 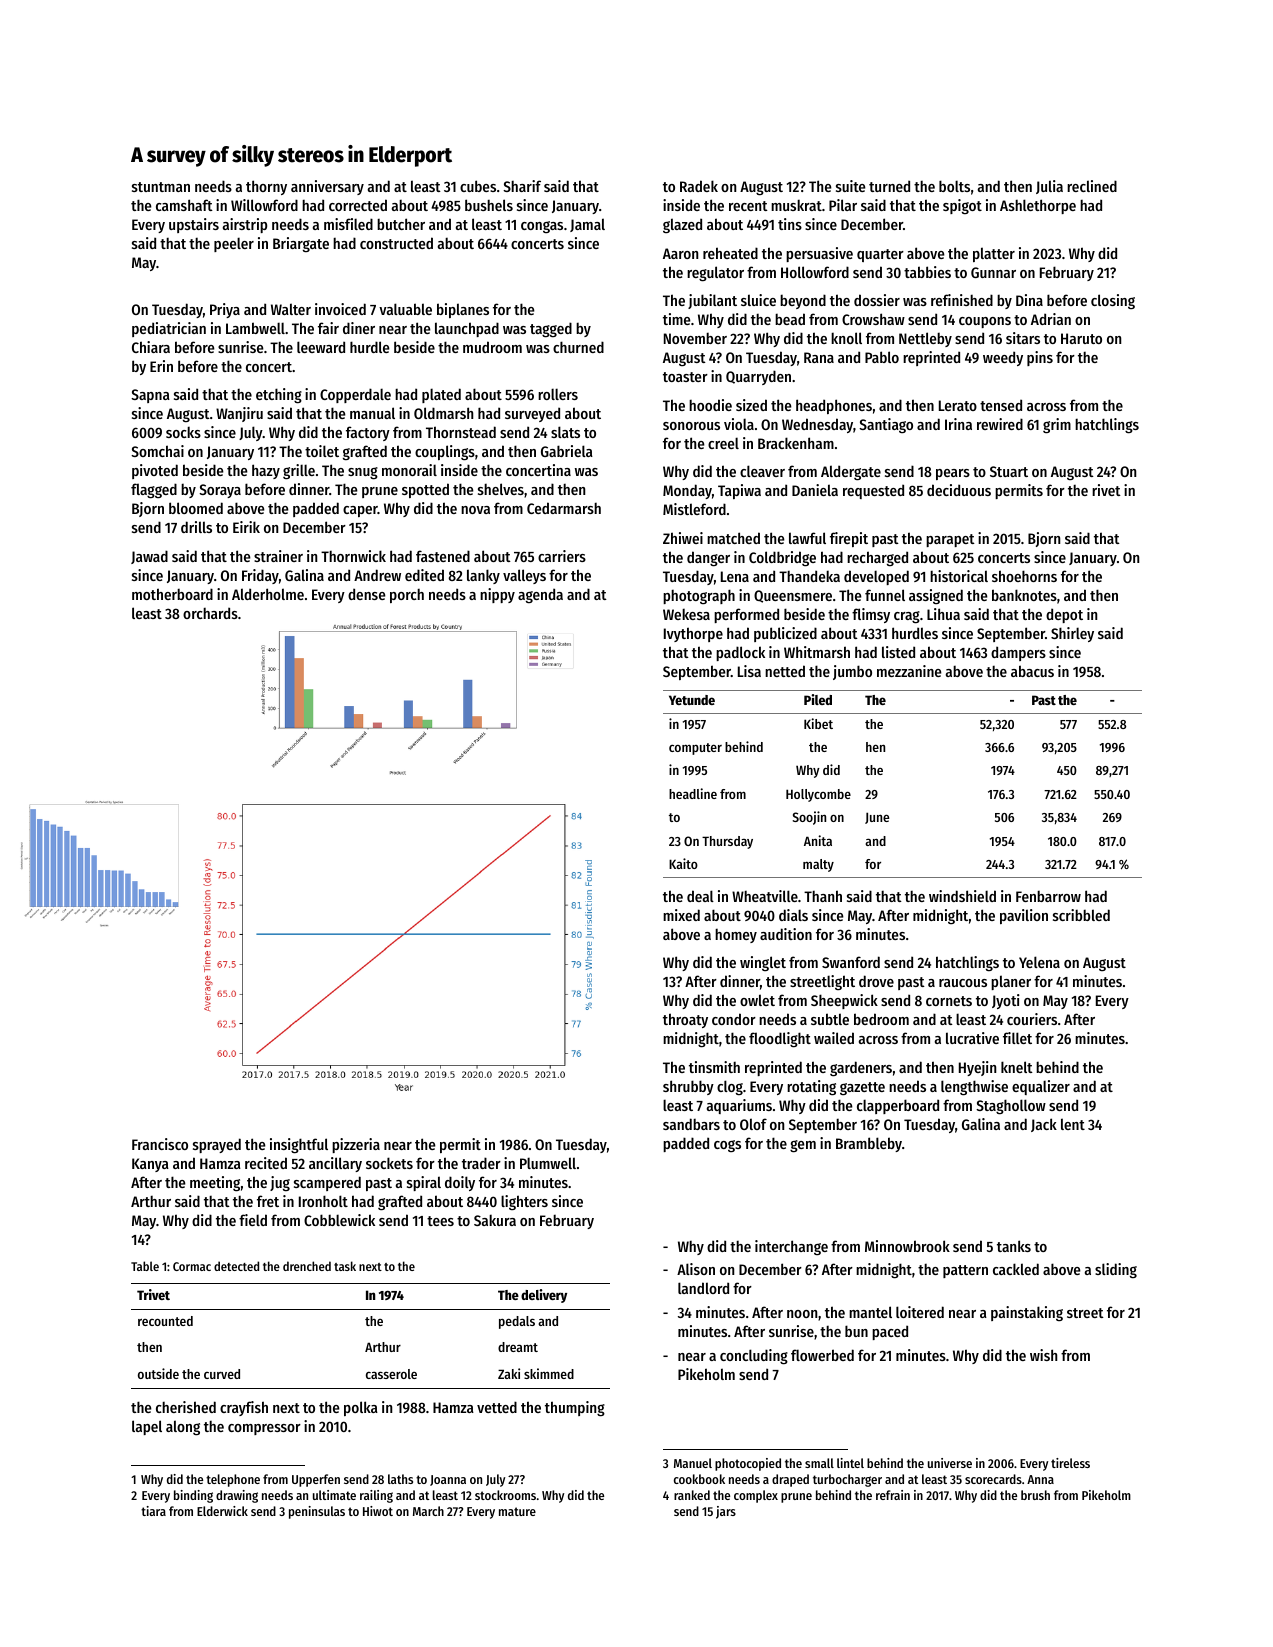 What do you see at coordinates (726, 1512) in the screenshot?
I see `jars` at bounding box center [726, 1512].
